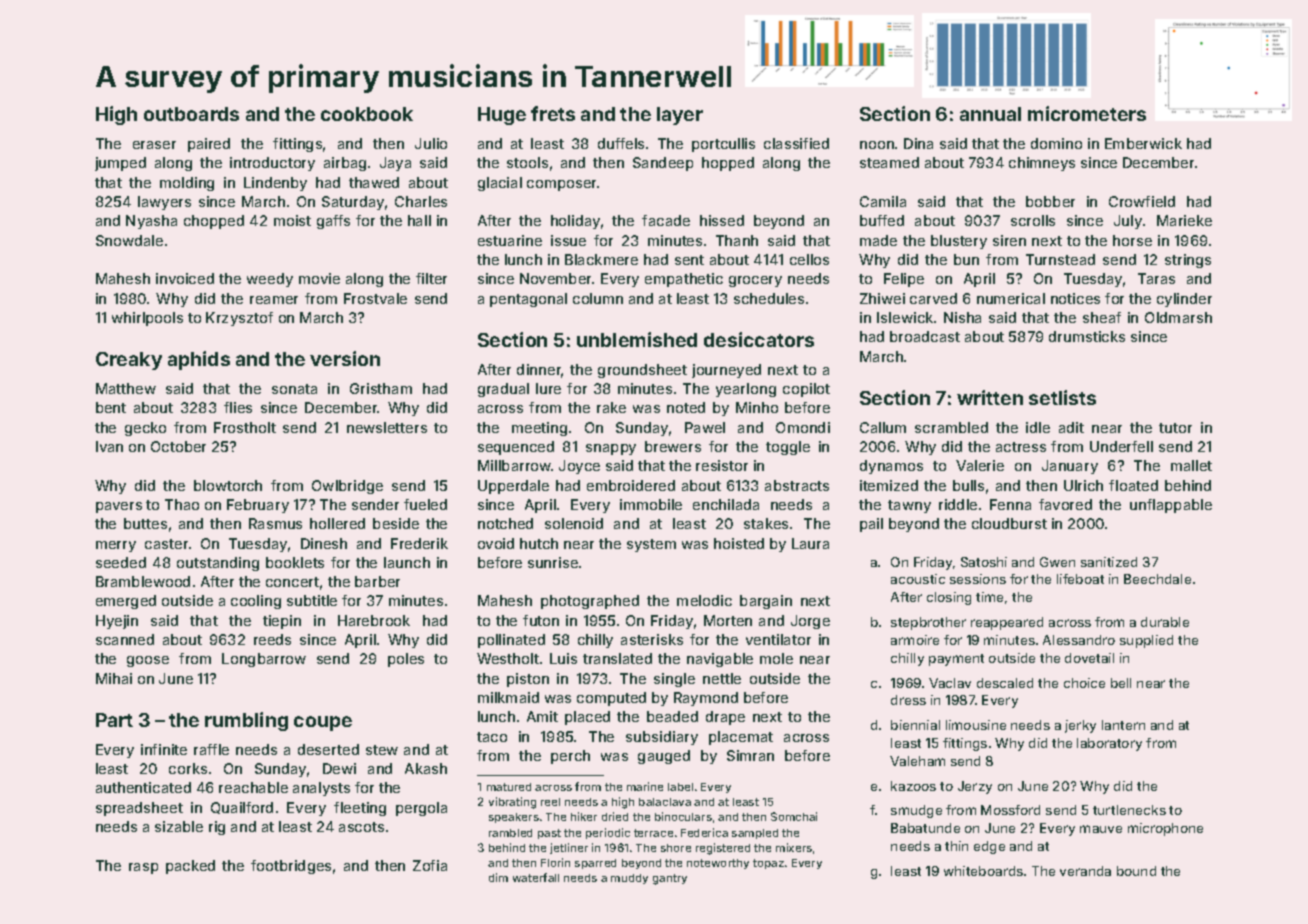 Image resolution: width=1308 pixels, height=924 pixels. Describe the element at coordinates (496, 543) in the document. I see `ovoid` at that location.
